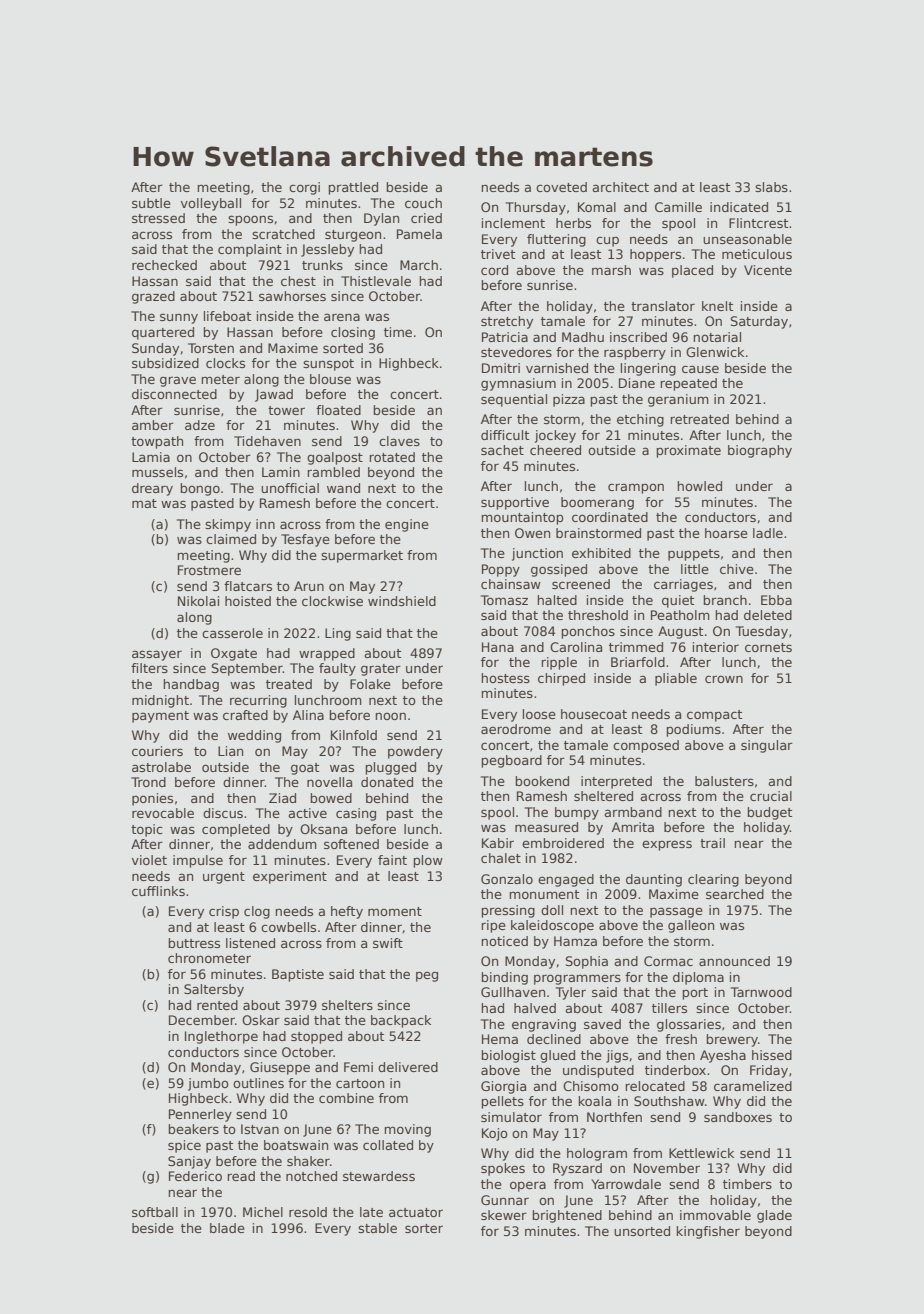  I want to click on sachet, so click(502, 450).
